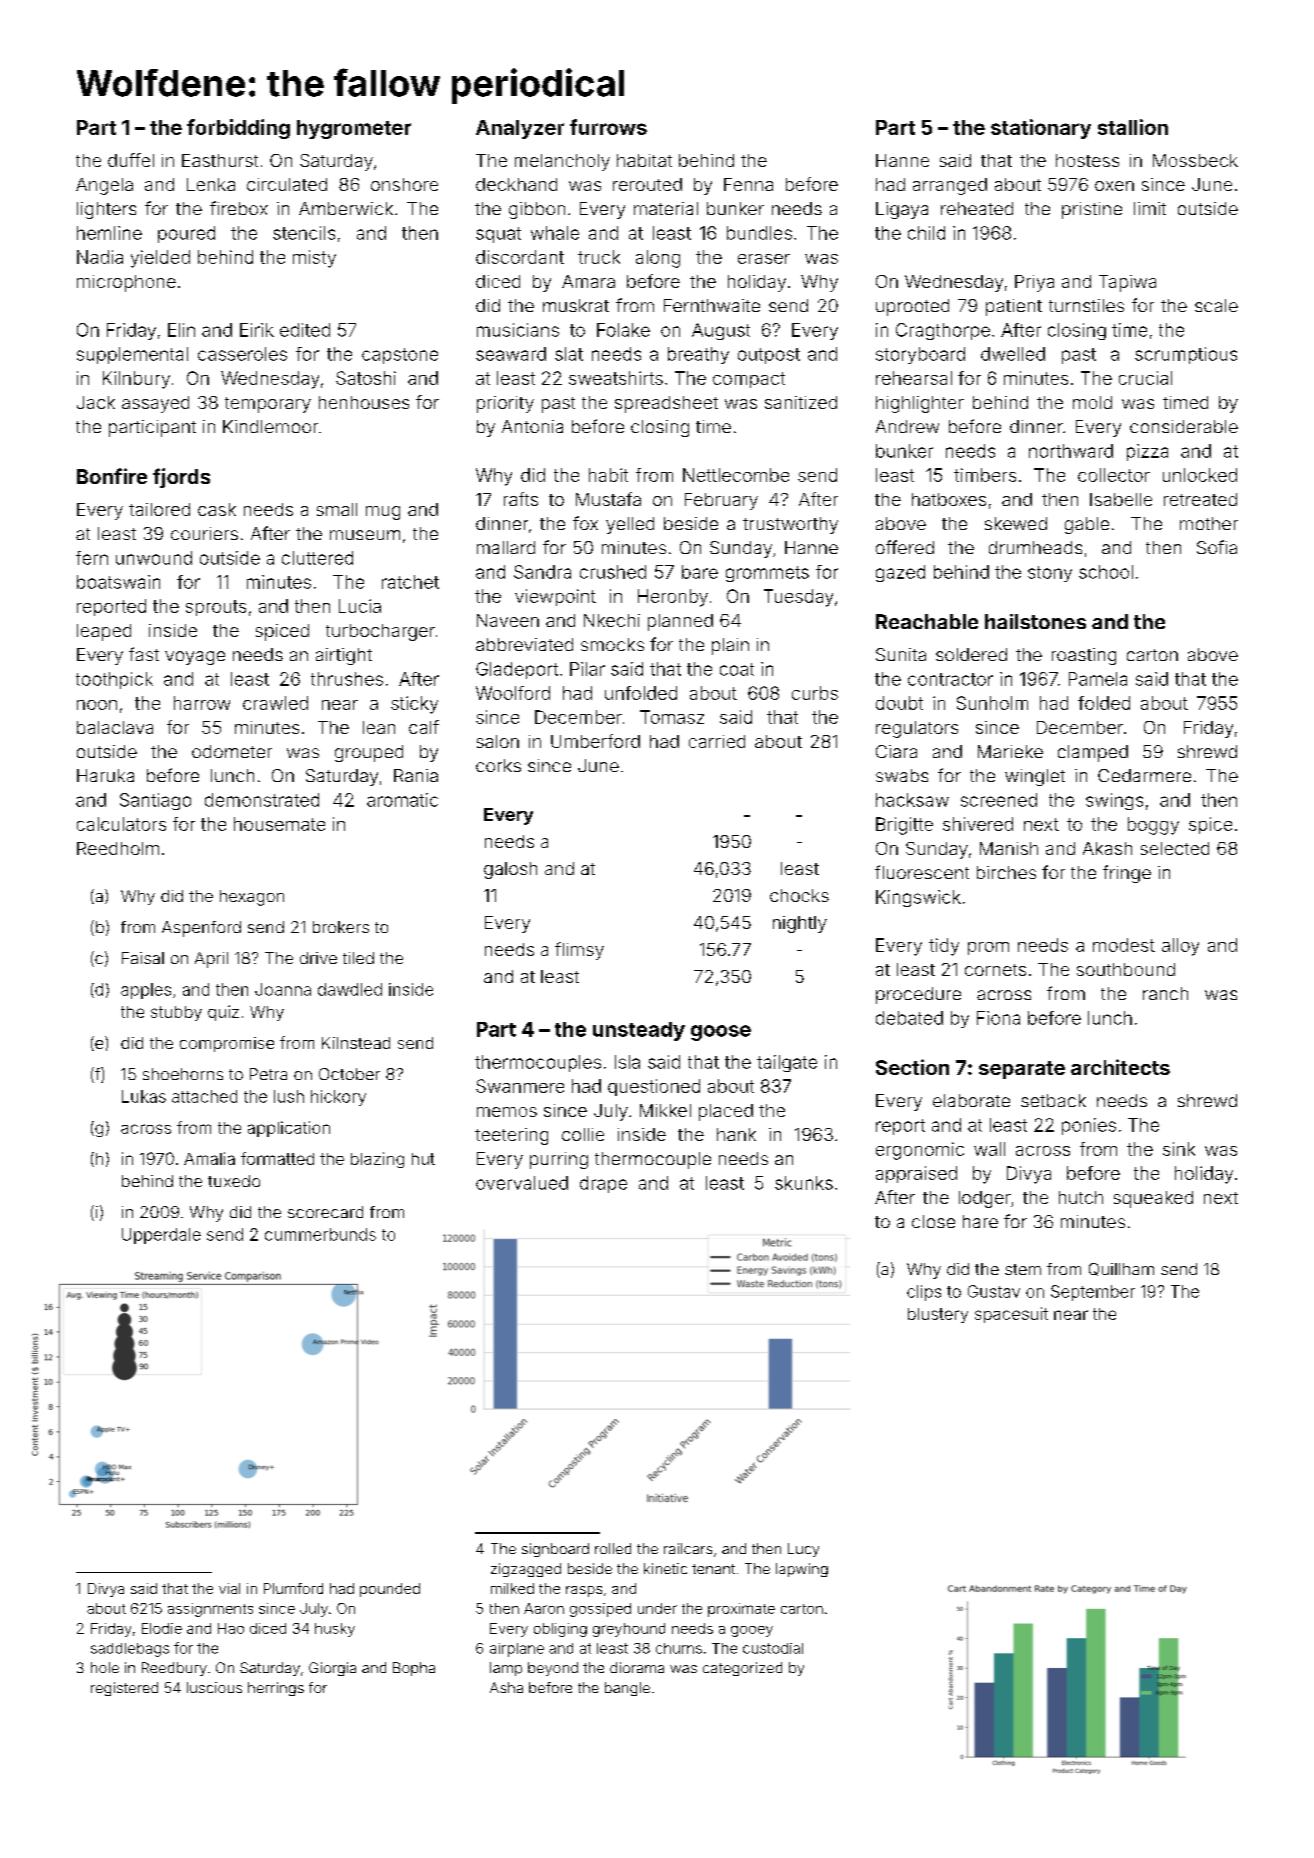  Describe the element at coordinates (1165, 993) in the screenshot. I see `ranch` at that location.
